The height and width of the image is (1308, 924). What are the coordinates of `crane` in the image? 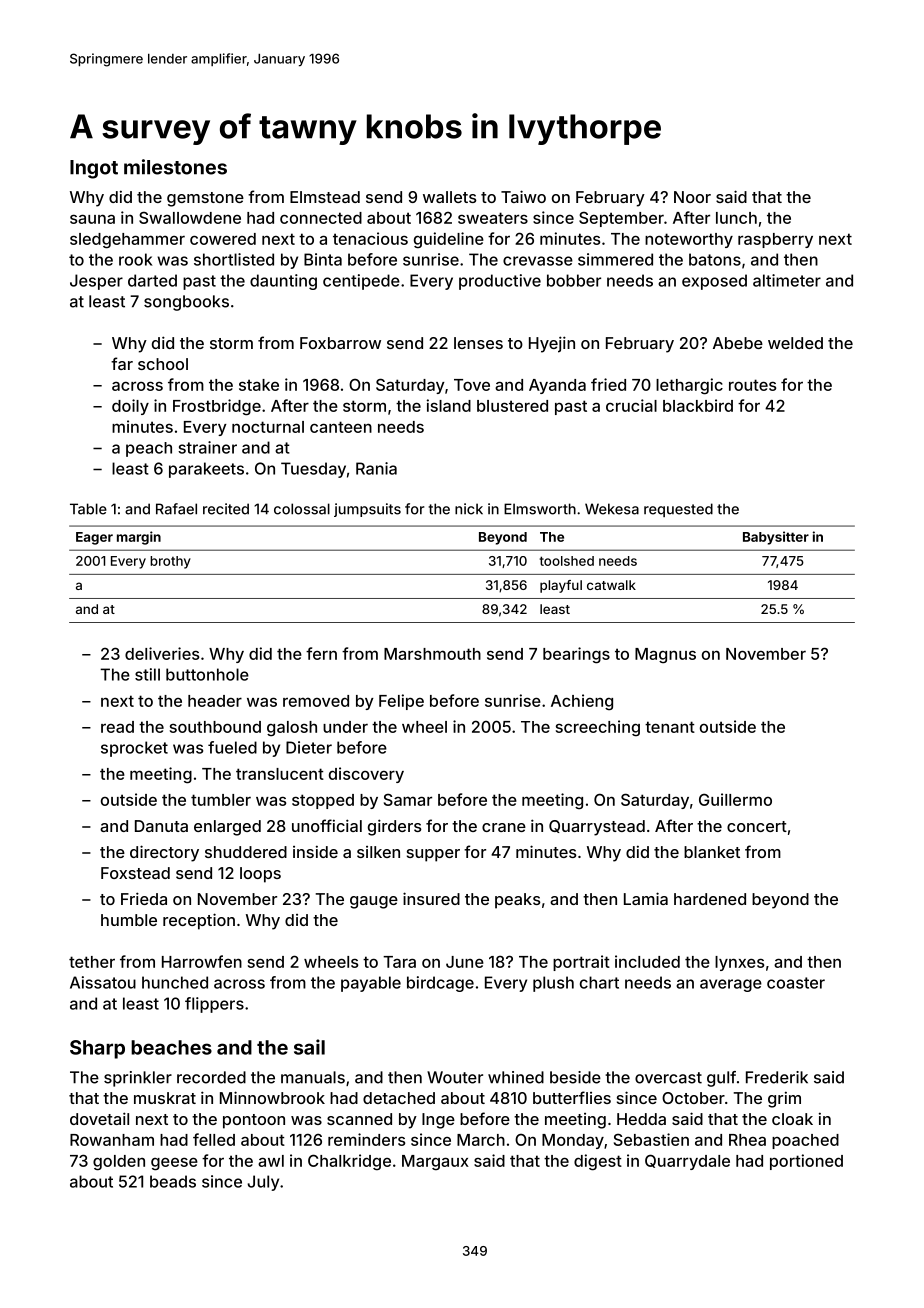 It's located at (504, 827).
